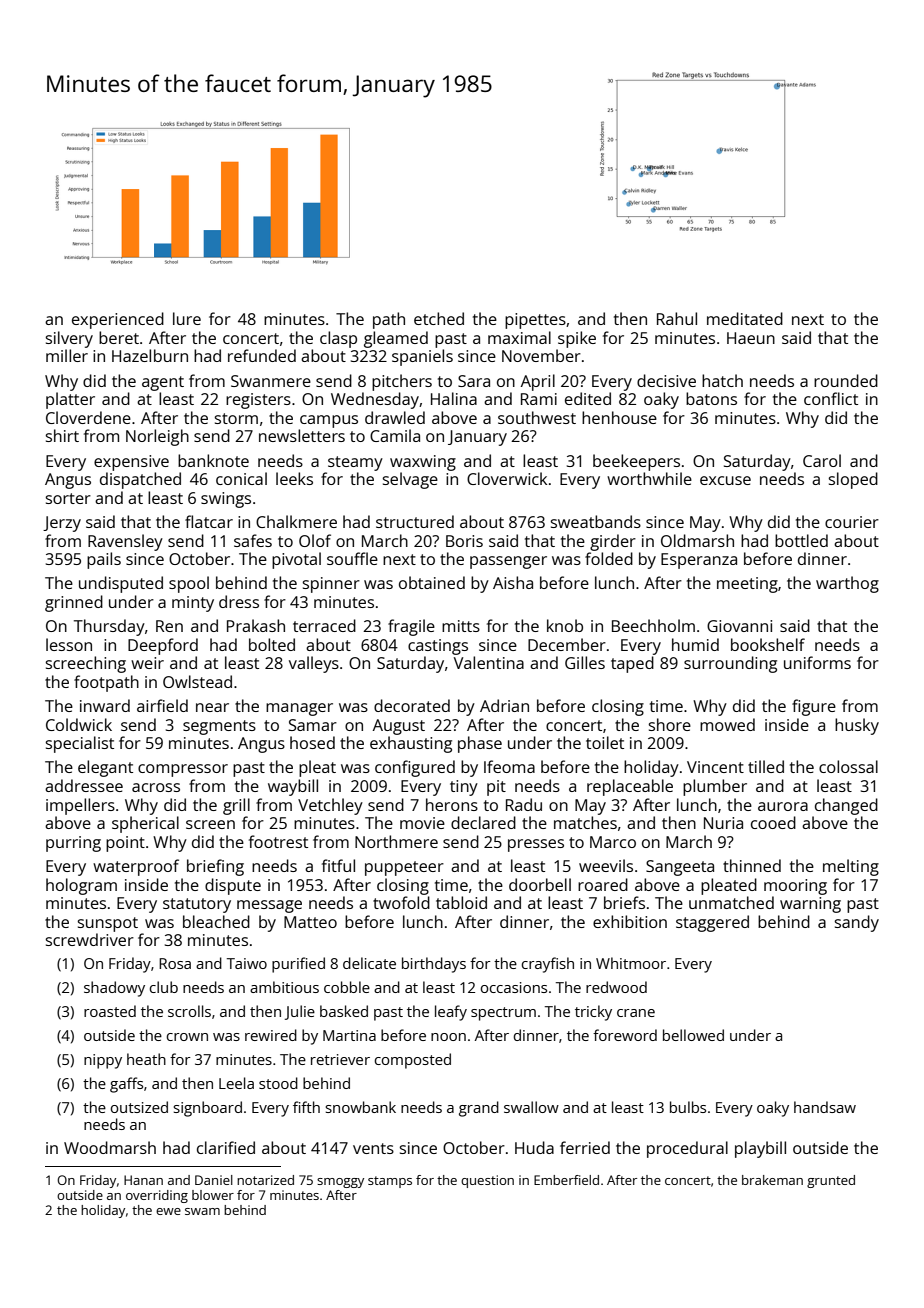 Image resolution: width=924 pixels, height=1308 pixels. I want to click on question, so click(487, 1181).
